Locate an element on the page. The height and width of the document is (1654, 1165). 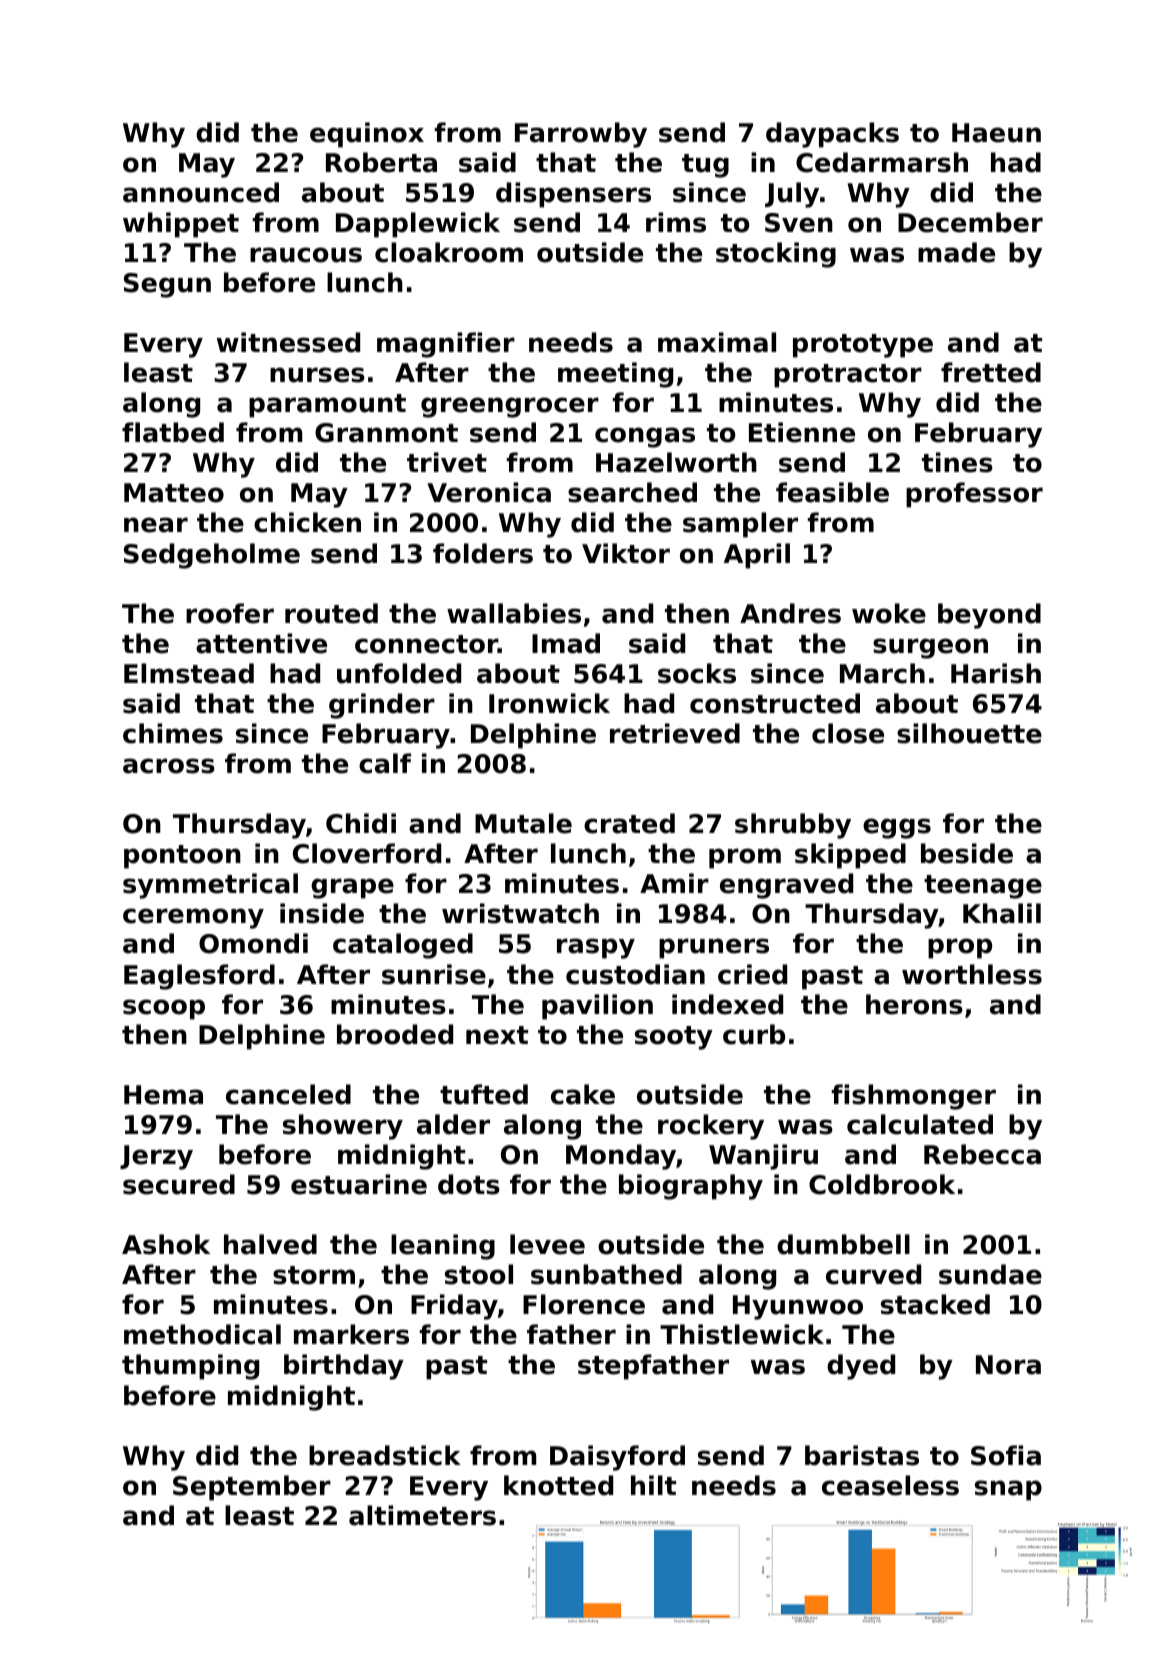
Mutale is located at coordinates (523, 823).
